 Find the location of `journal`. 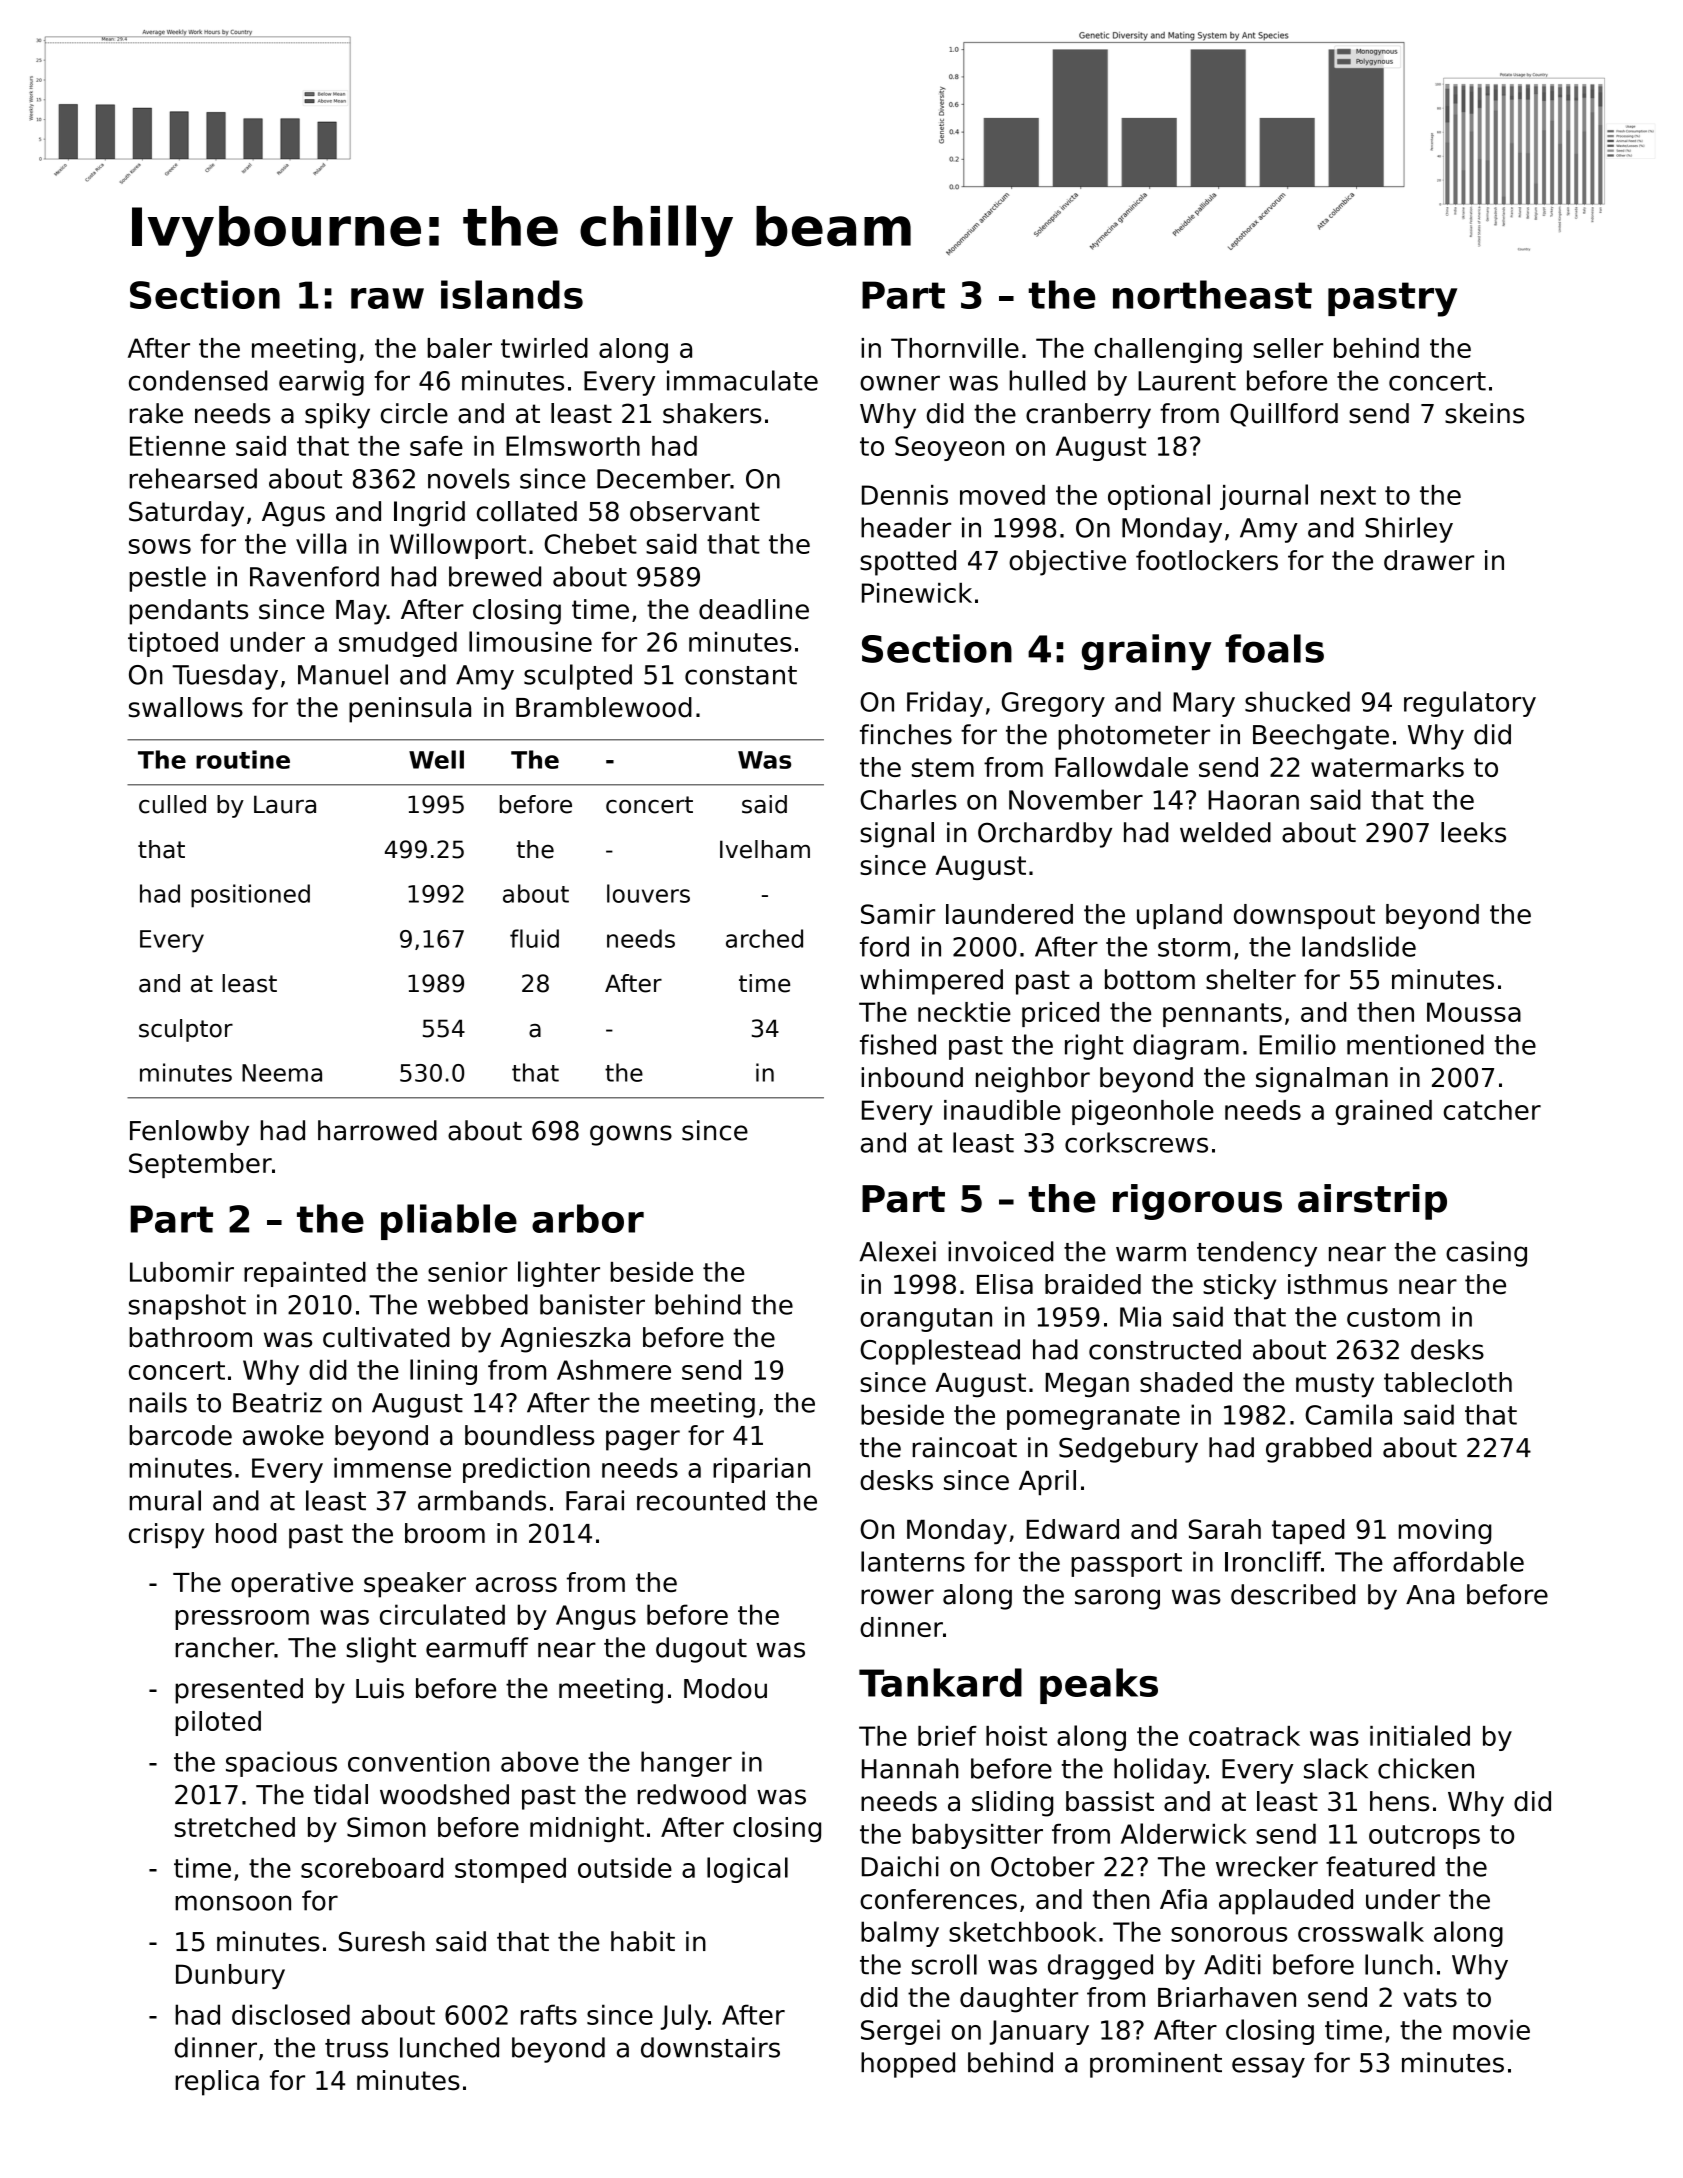

journal is located at coordinates (1264, 497).
